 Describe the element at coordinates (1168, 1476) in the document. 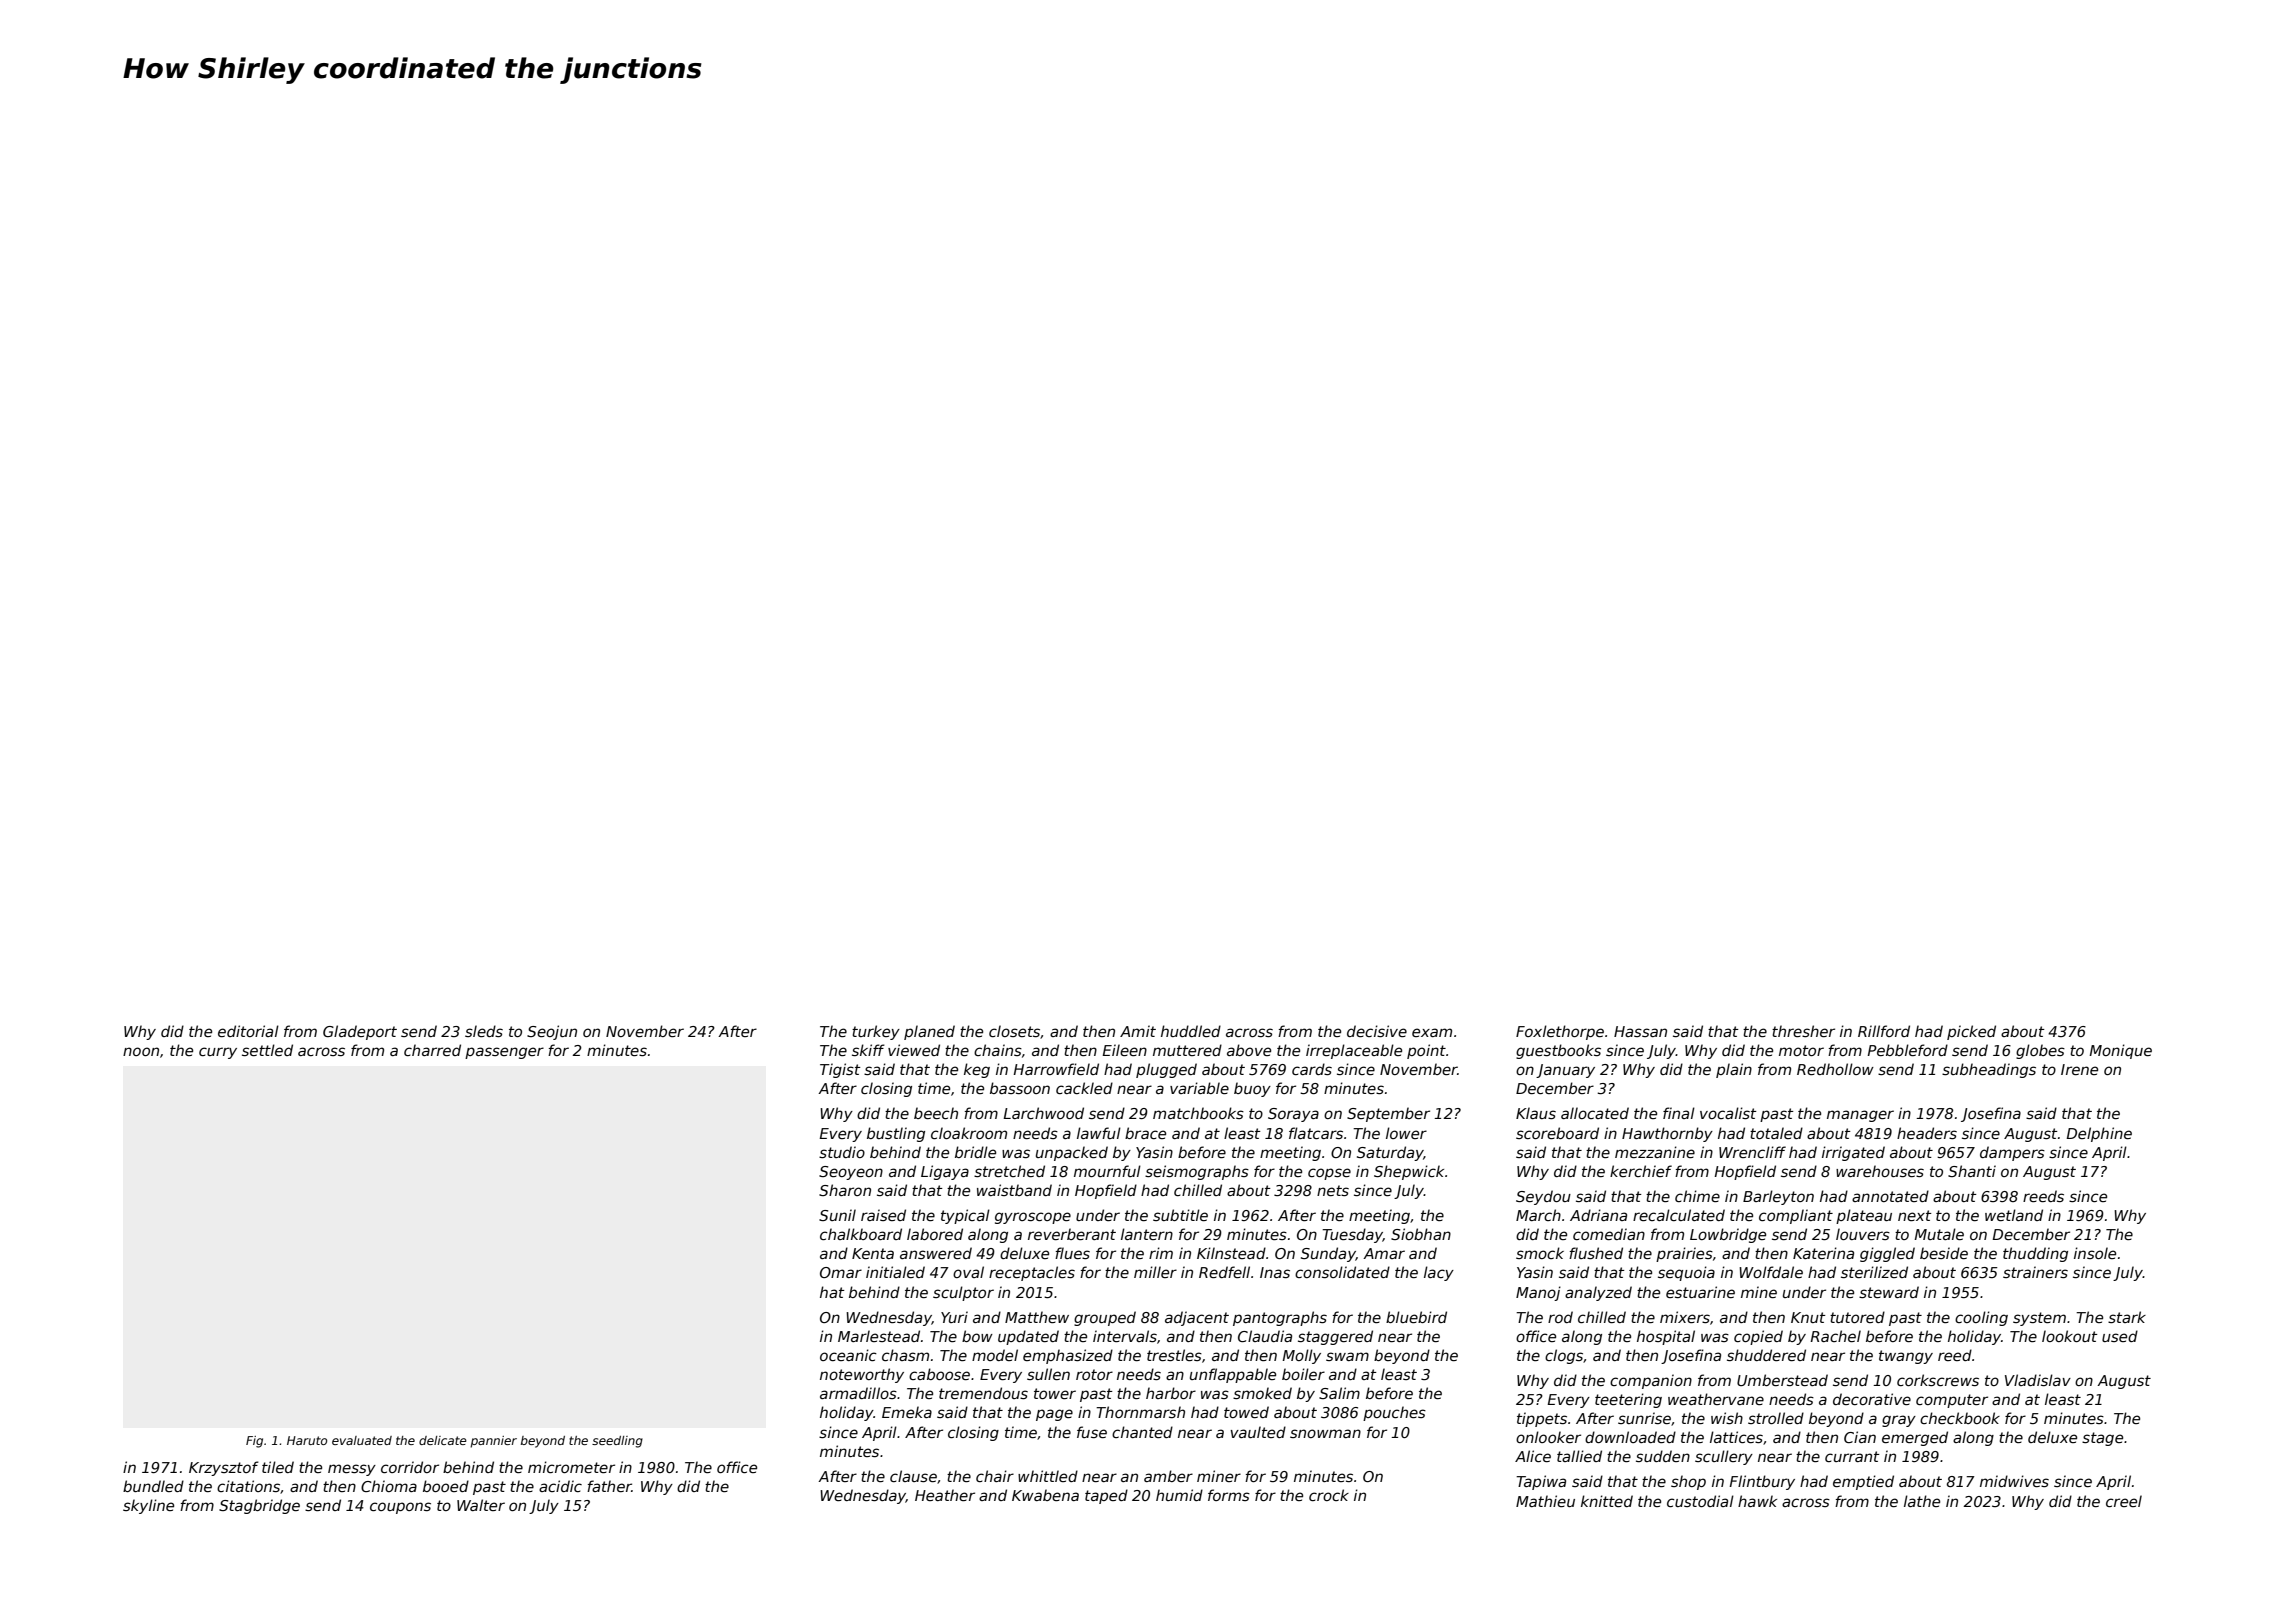

I see `amber` at that location.
